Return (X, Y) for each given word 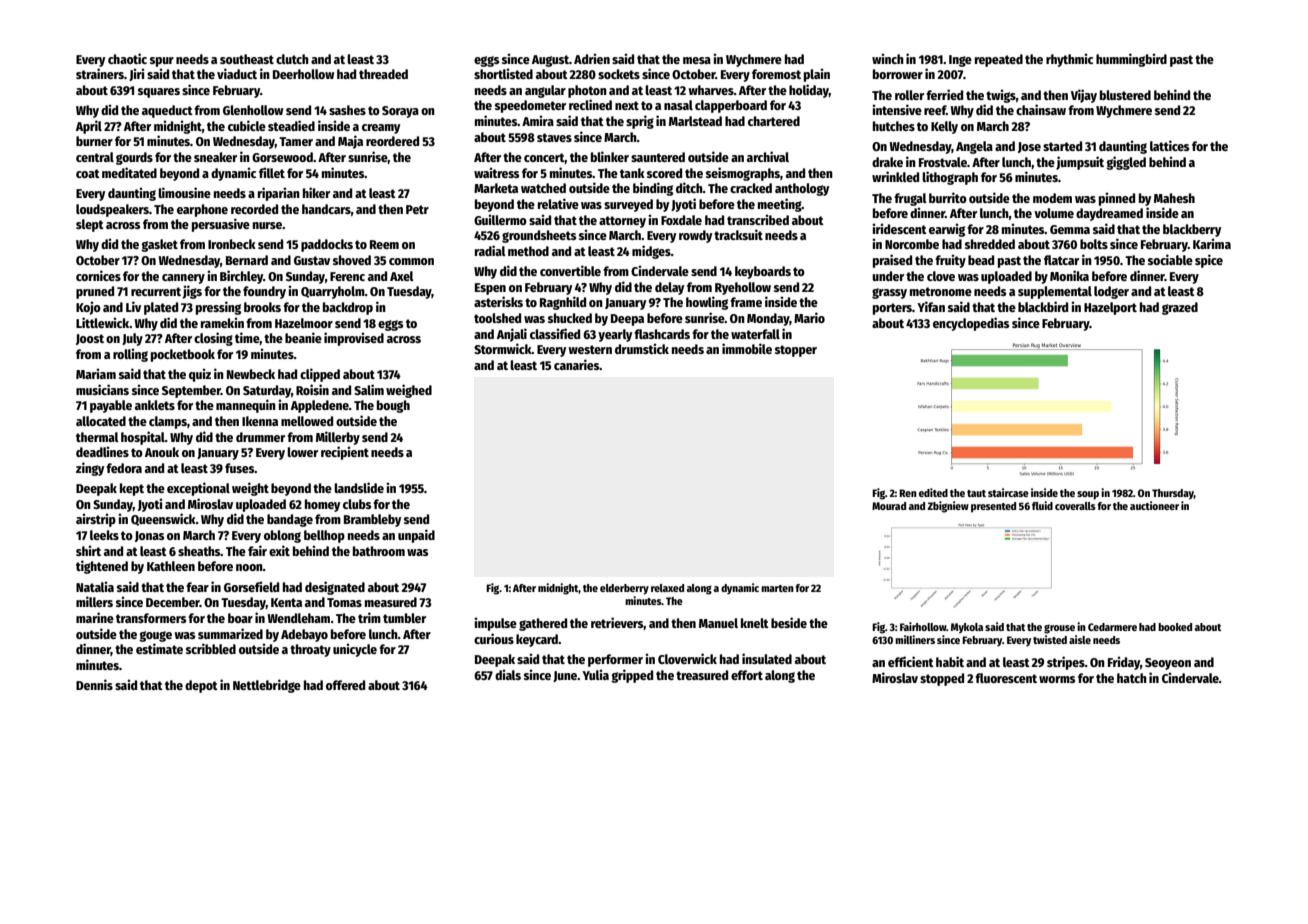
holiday (809, 91)
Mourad (889, 506)
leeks (104, 535)
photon (587, 91)
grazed (1180, 308)
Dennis (94, 684)
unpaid (416, 536)
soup (1088, 495)
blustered (1125, 95)
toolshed (497, 318)
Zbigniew (948, 507)
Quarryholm (333, 292)
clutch (292, 59)
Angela (974, 147)
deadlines (102, 451)
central (95, 157)
